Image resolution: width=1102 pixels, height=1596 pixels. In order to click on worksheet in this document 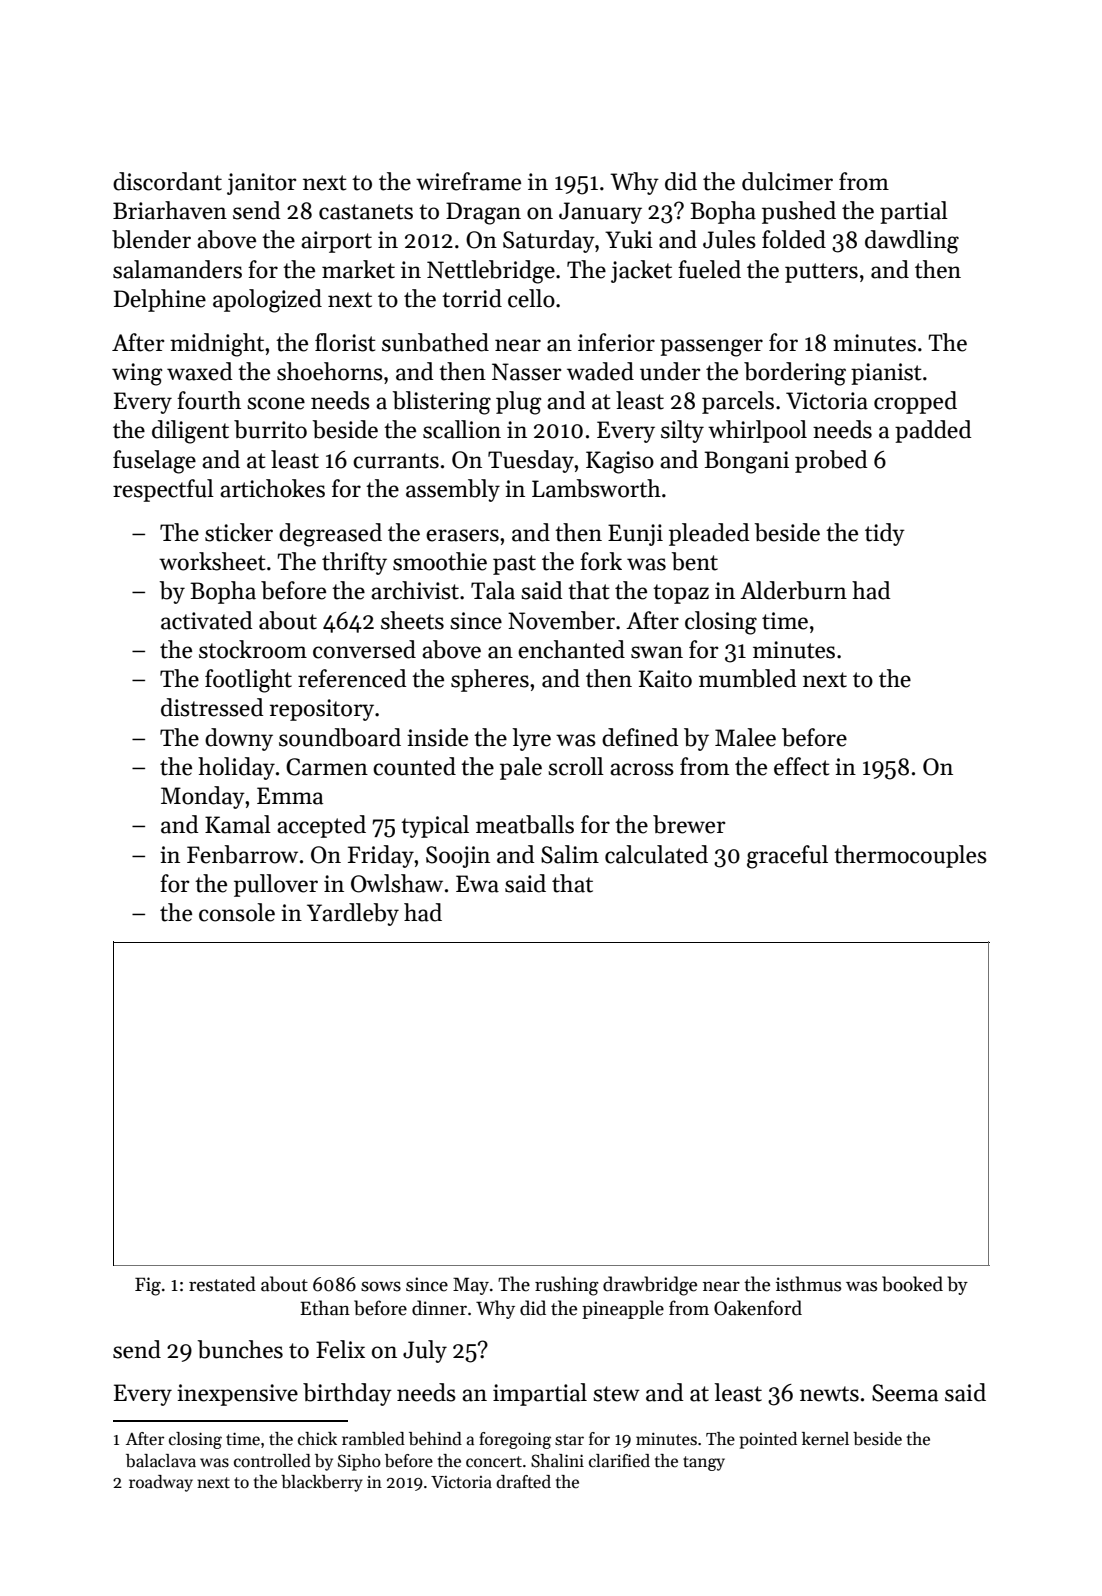, I will do `click(212, 561)`.
